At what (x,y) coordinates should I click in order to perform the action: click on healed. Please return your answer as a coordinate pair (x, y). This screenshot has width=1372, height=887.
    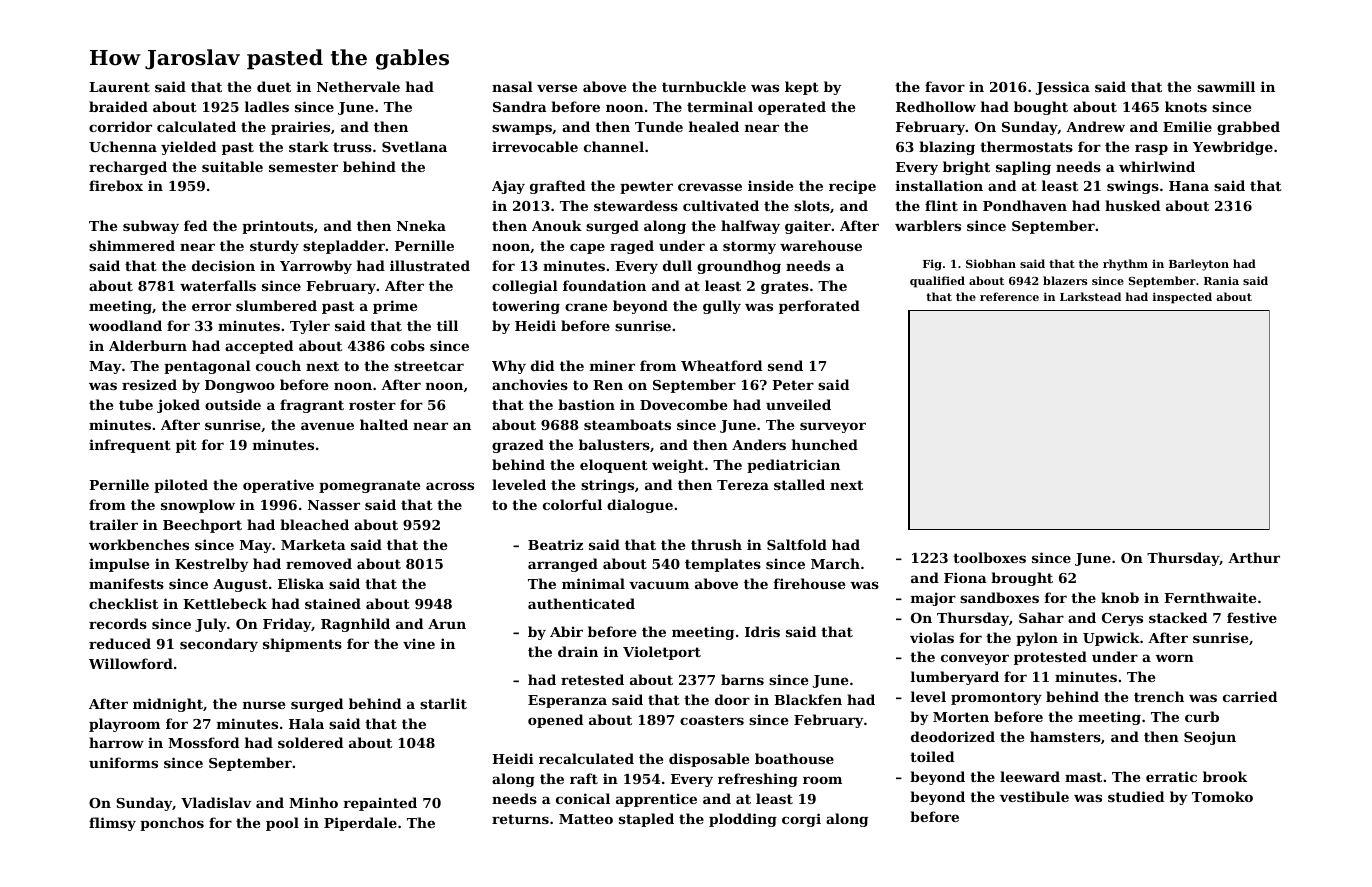
    Looking at the image, I should click on (714, 126).
